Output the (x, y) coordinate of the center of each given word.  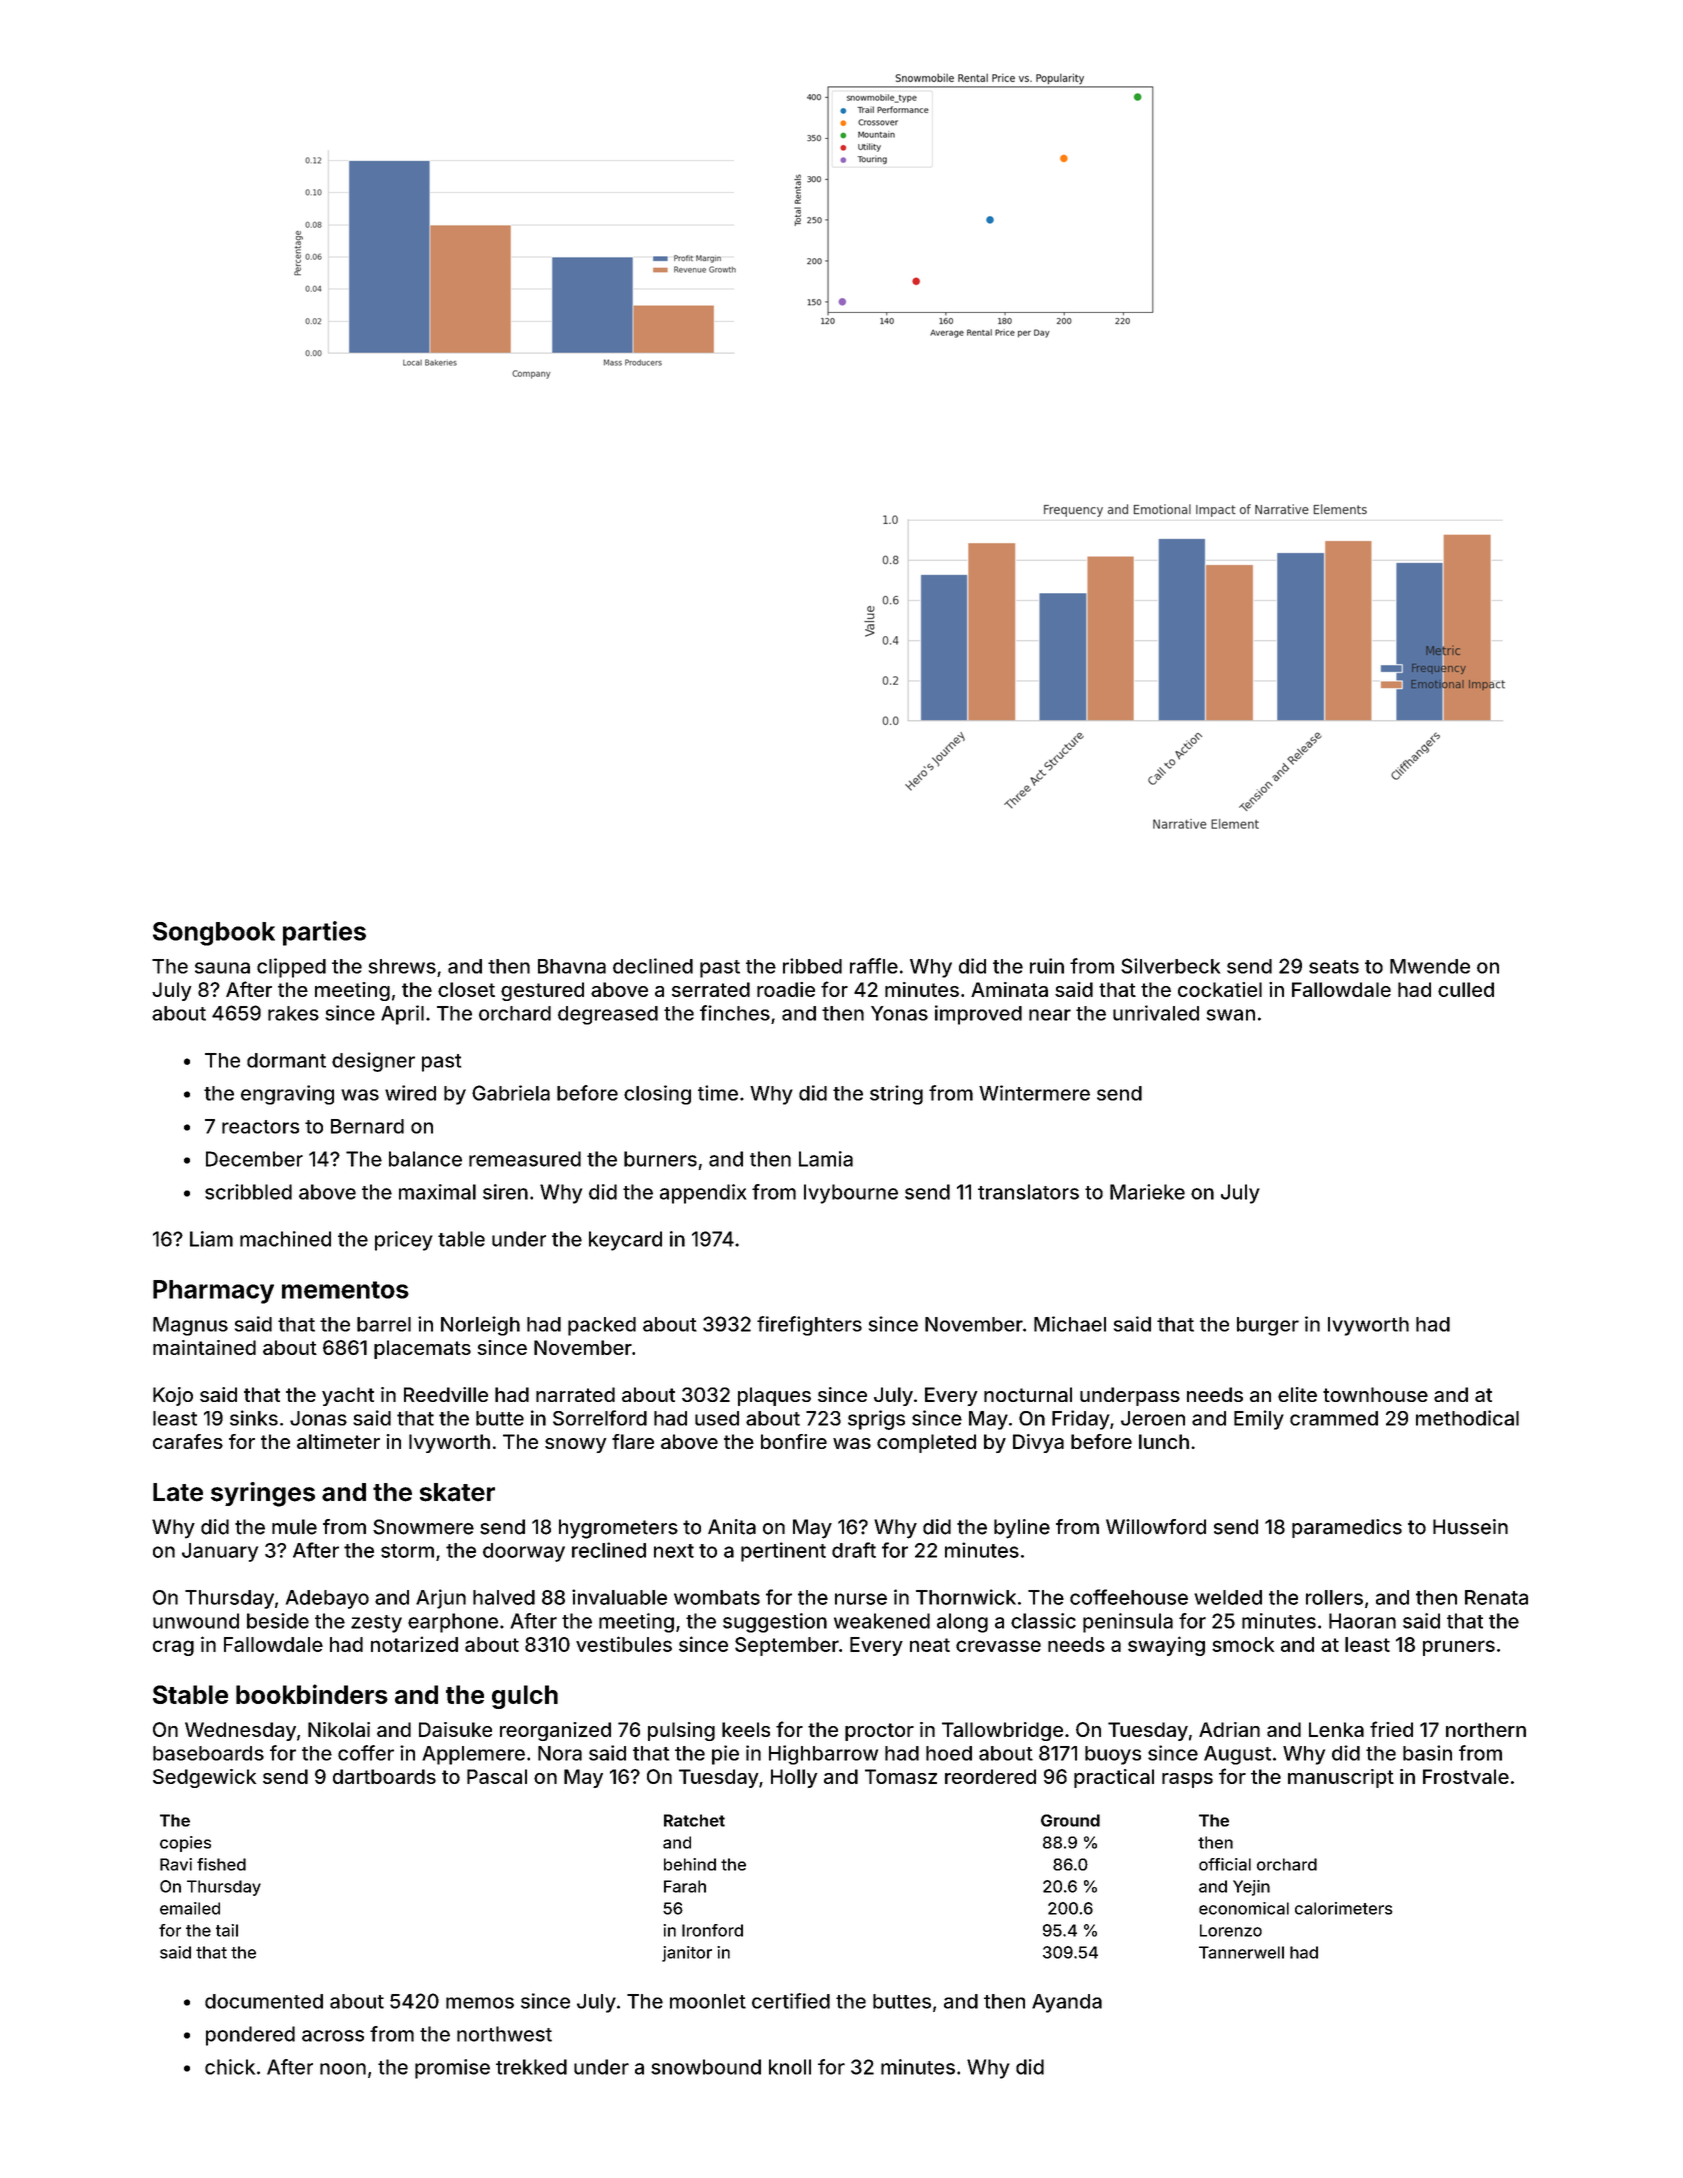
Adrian (1229, 1729)
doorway (524, 1552)
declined (653, 966)
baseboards (208, 1753)
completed (926, 1443)
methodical (1467, 1418)
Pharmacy (213, 1292)
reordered (990, 1776)
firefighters (809, 1326)
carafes (188, 1441)
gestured (542, 991)
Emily (1259, 1420)
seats (1334, 967)
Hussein (1470, 1527)
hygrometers (618, 1529)
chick (230, 2067)
